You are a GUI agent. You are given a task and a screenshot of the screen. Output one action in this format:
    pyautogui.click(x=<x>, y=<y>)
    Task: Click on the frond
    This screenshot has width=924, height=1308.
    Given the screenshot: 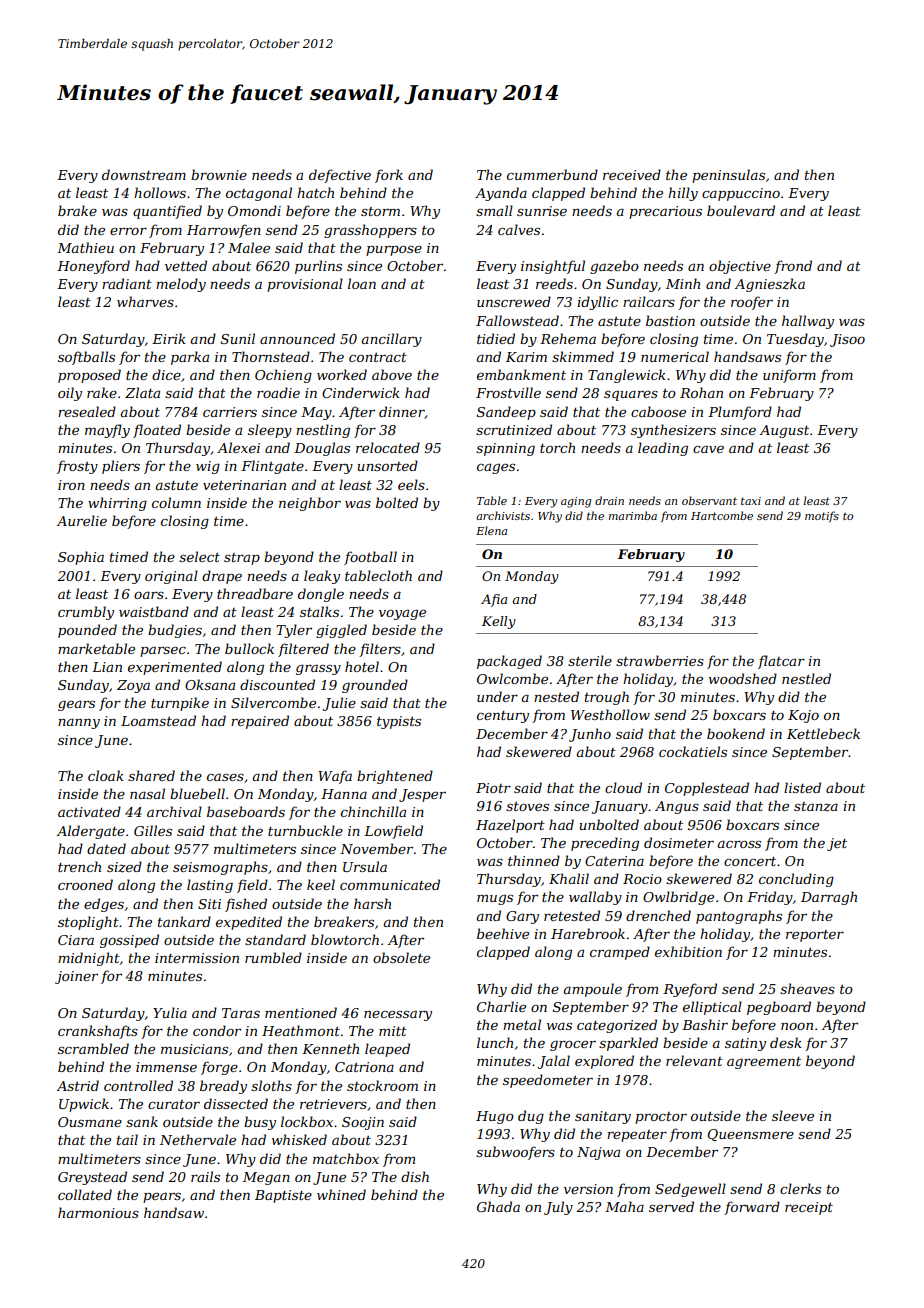 What is the action you would take?
    pyautogui.click(x=793, y=267)
